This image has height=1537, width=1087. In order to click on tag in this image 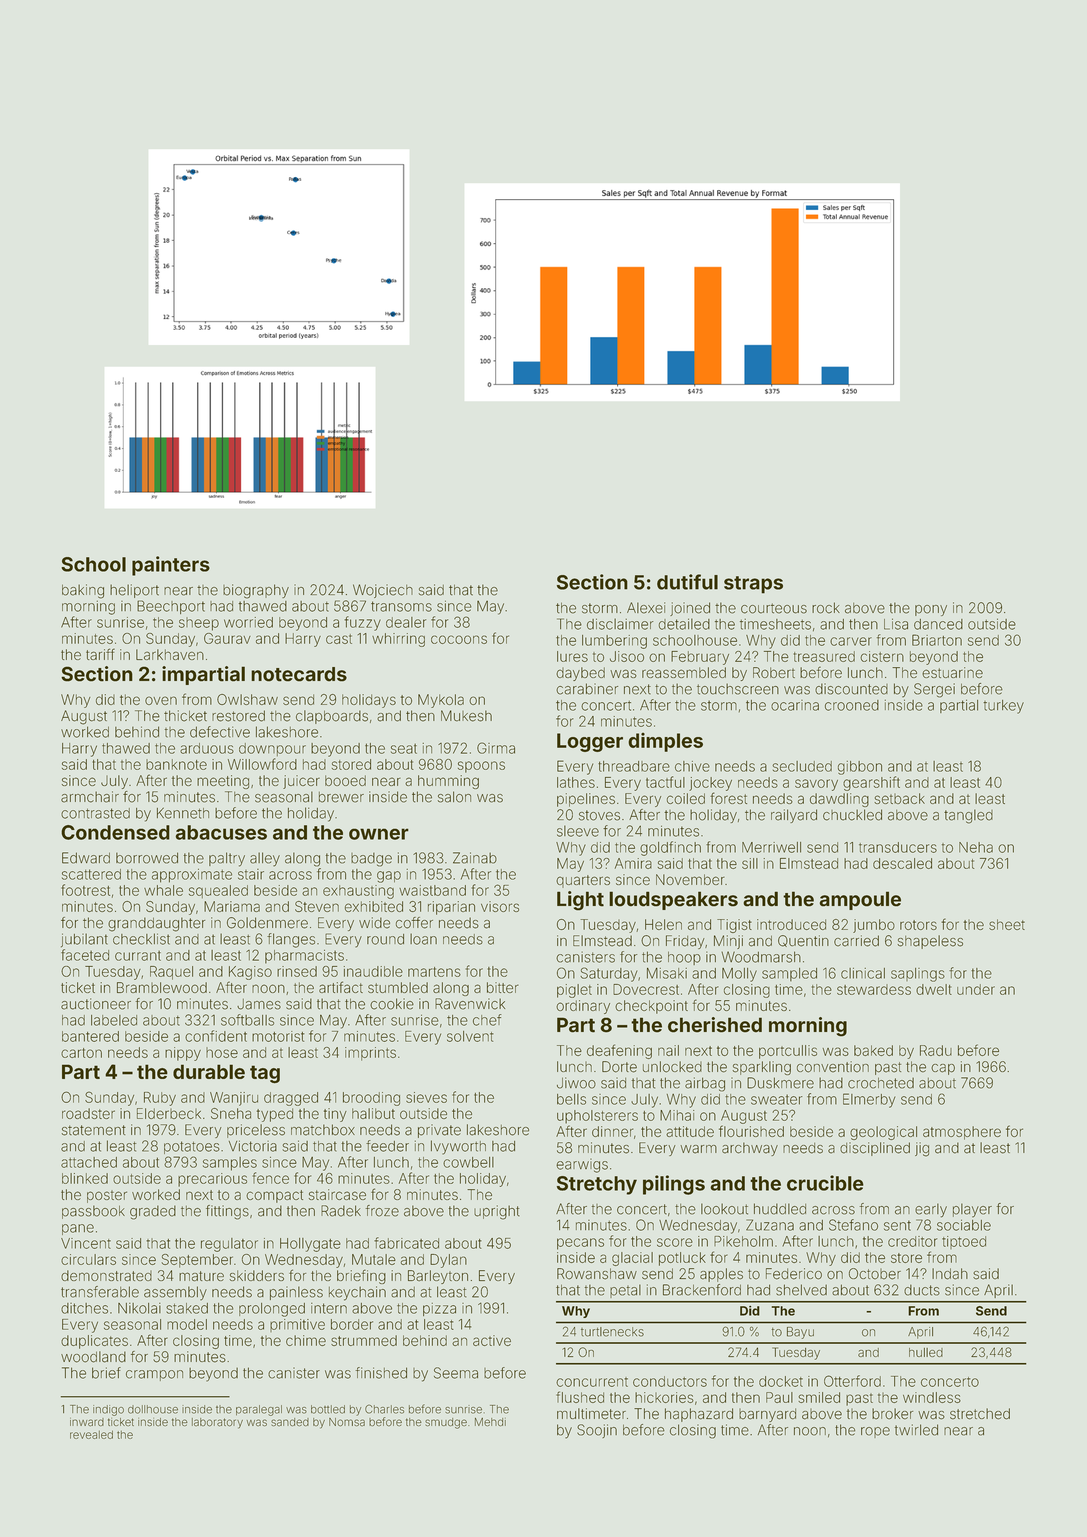, I will do `click(265, 1074)`.
